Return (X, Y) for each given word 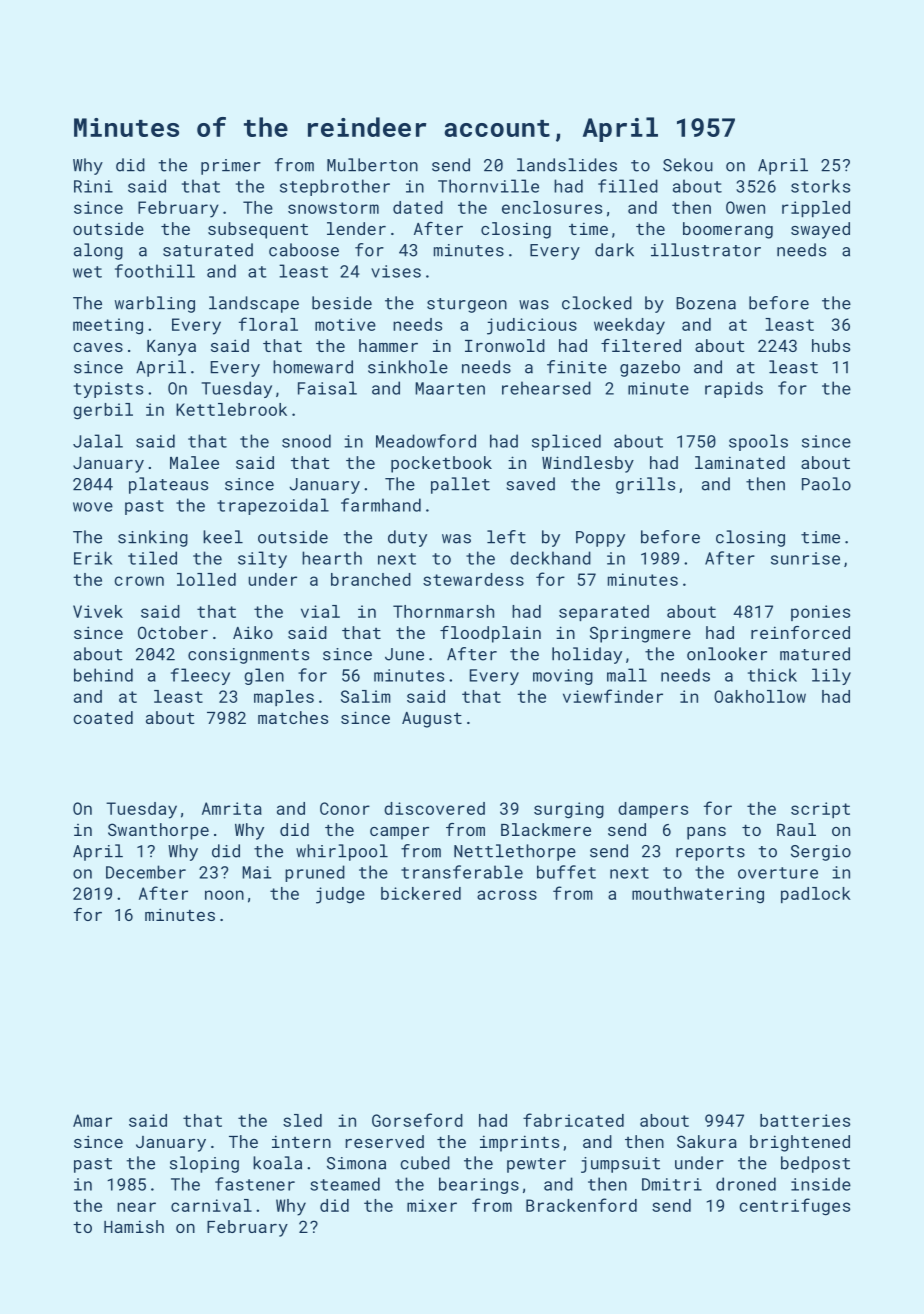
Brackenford (581, 1205)
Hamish (134, 1226)
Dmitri (672, 1184)
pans (706, 833)
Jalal (98, 441)
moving (563, 677)
